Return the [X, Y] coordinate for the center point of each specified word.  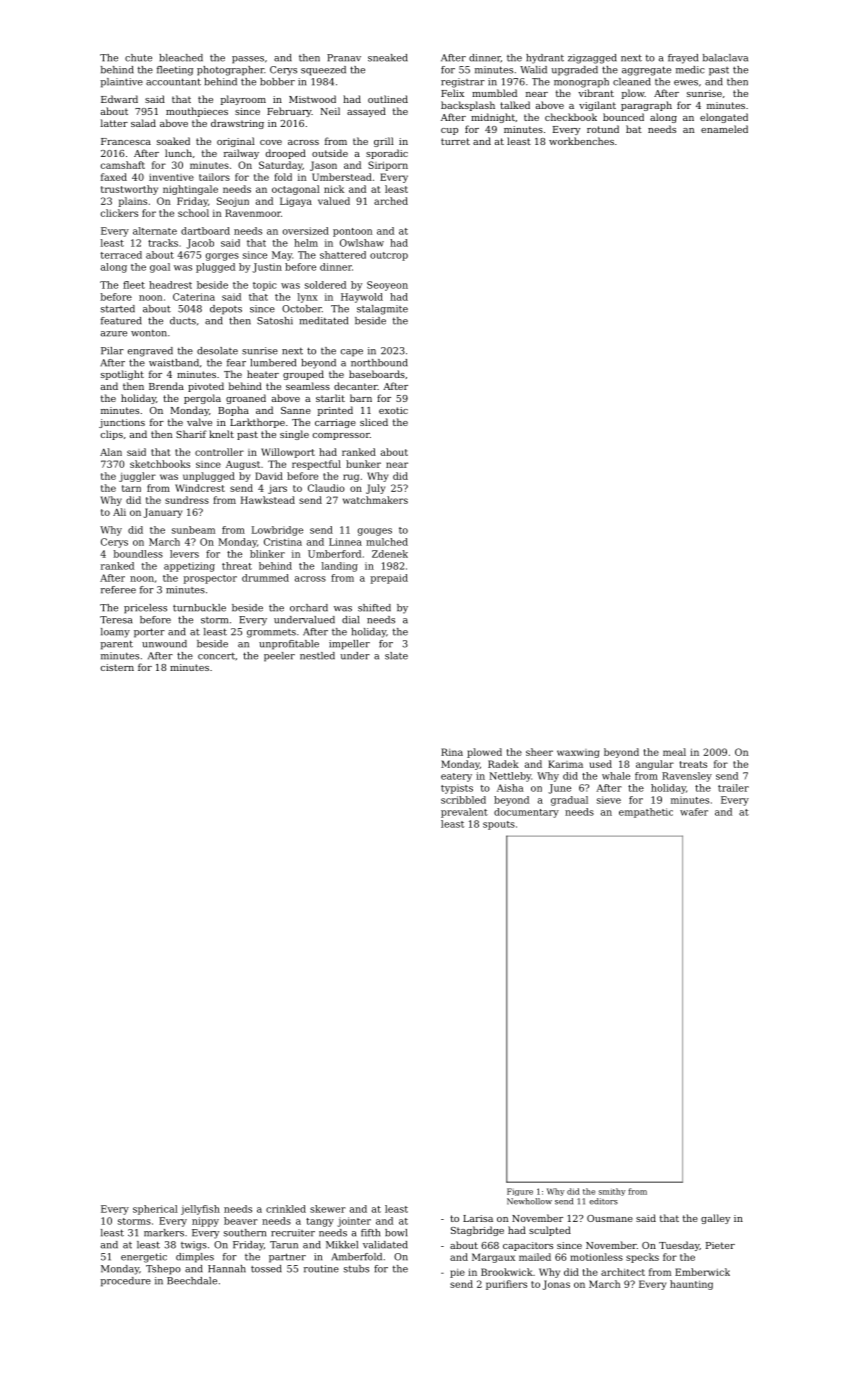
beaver [241, 1221]
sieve [609, 800]
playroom [243, 100]
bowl [396, 1233]
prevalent [464, 813]
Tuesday [679, 1246]
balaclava [725, 58]
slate [396, 656]
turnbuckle [199, 608]
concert [216, 656]
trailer [733, 788]
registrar [463, 83]
